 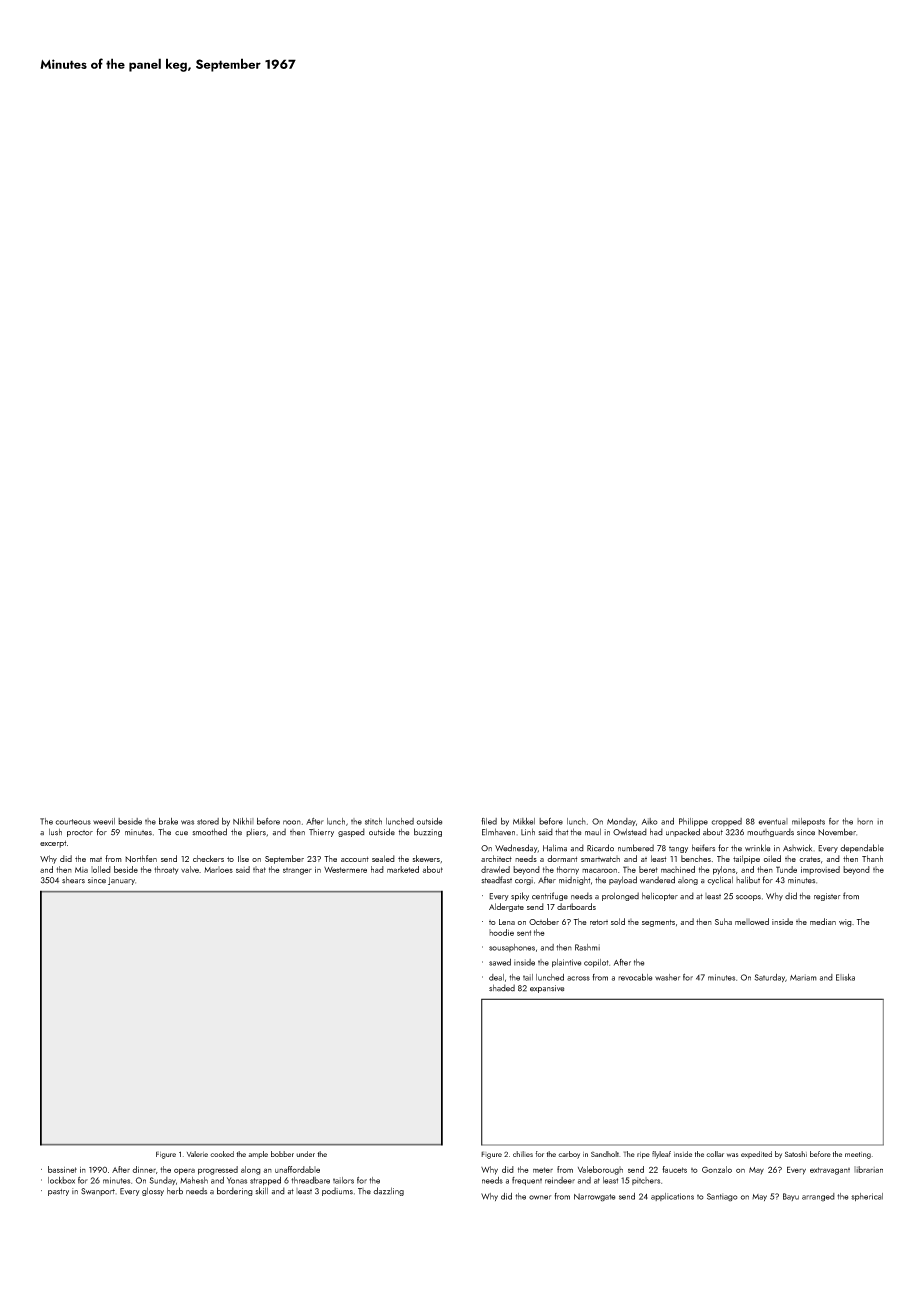 What do you see at coordinates (428, 832) in the image?
I see `buzzing` at bounding box center [428, 832].
